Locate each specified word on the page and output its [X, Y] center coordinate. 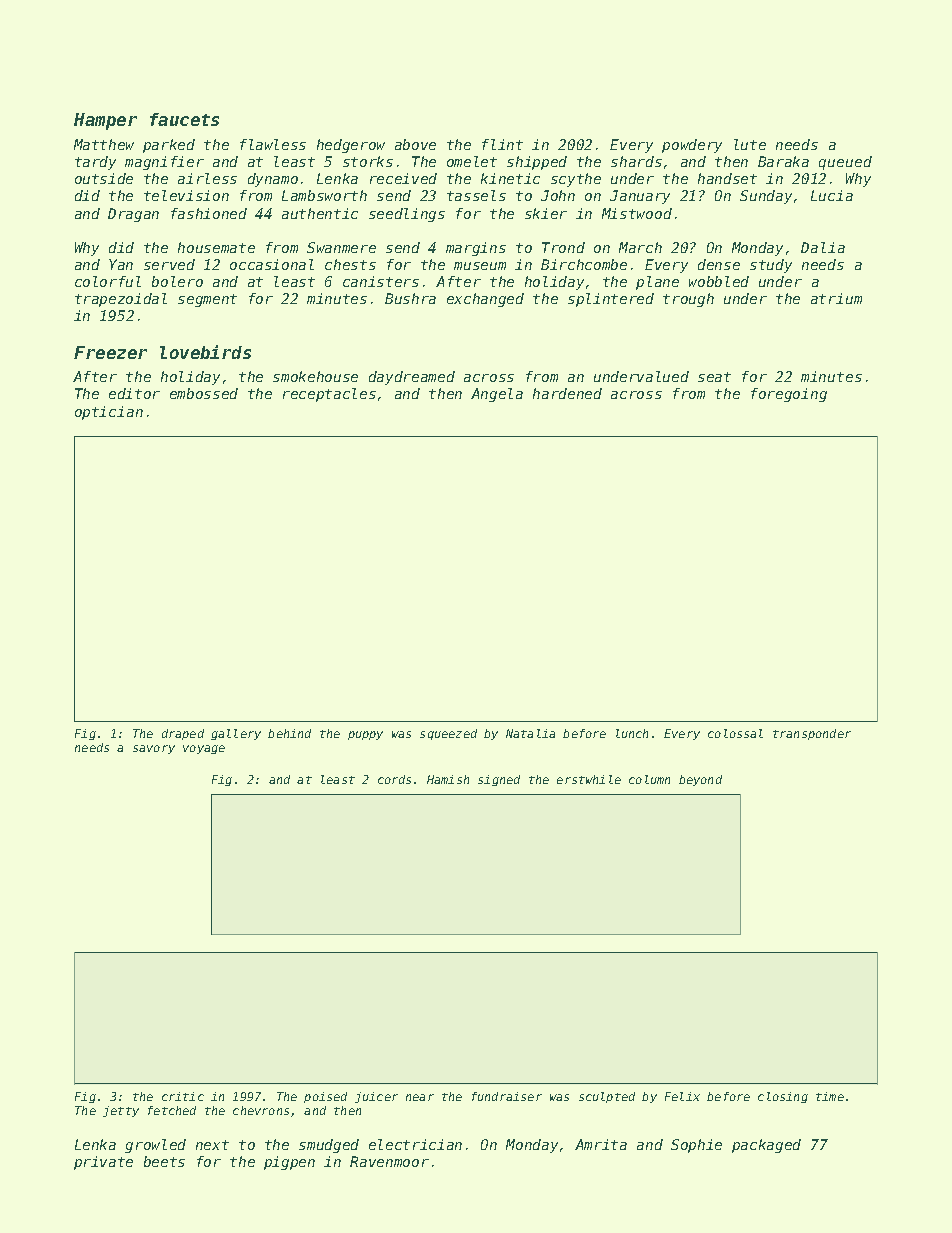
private [103, 1163]
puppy [365, 735]
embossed [204, 393]
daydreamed [412, 378]
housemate [216, 247]
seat [714, 377]
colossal [735, 733]
